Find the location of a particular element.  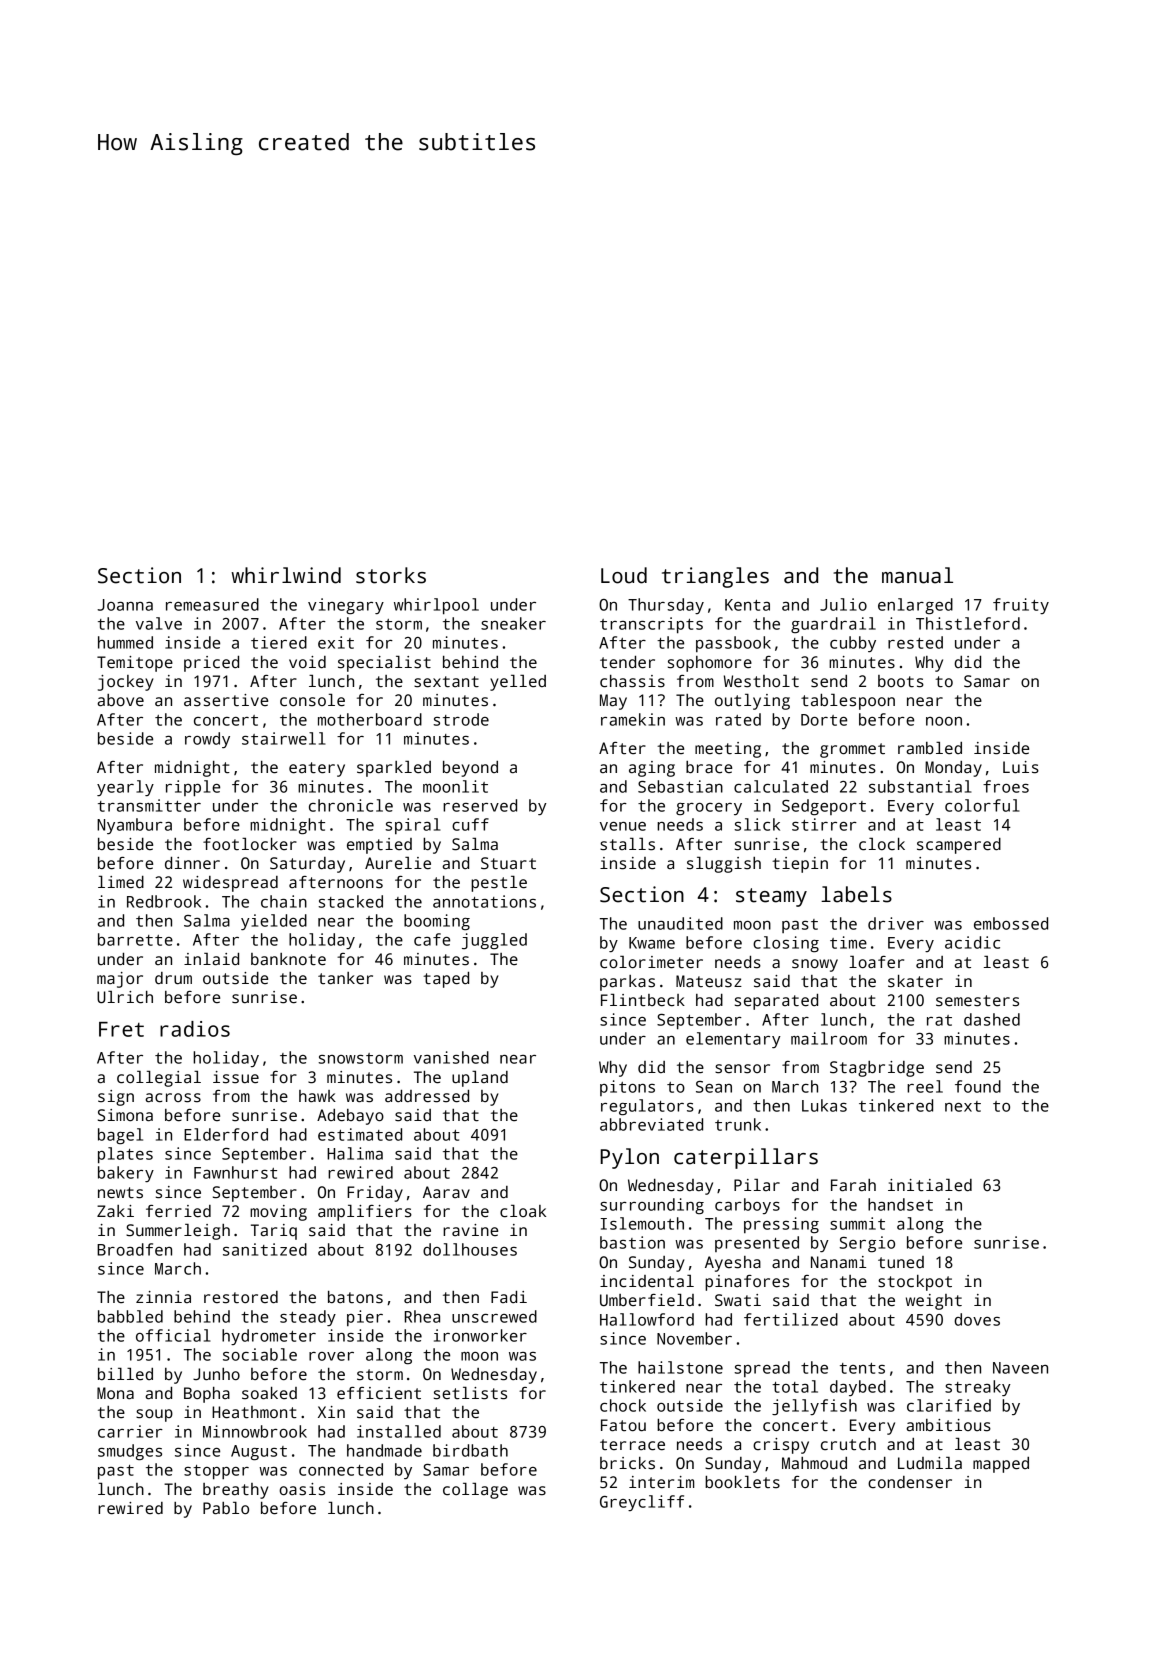

across is located at coordinates (173, 1098).
